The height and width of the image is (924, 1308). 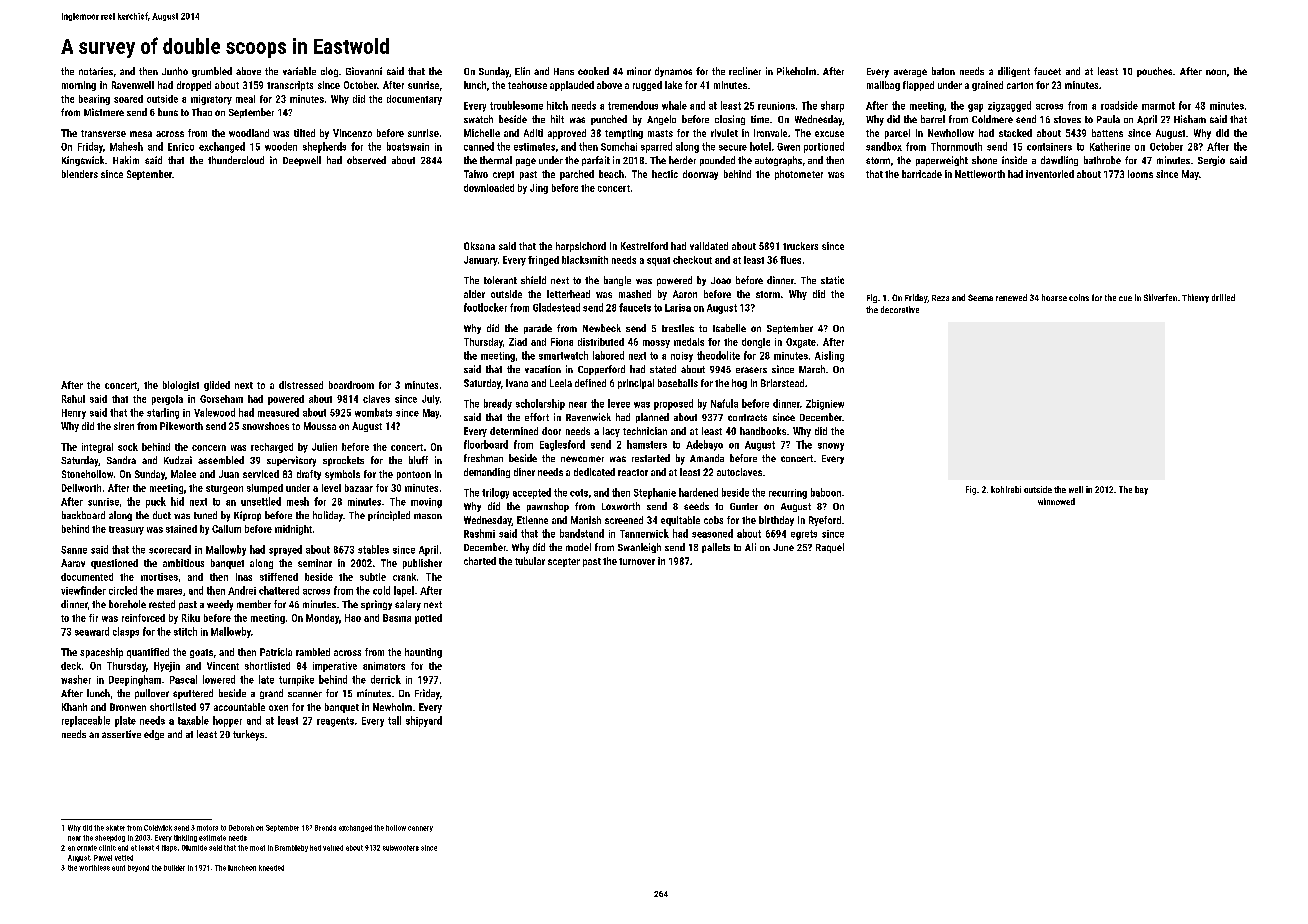 What do you see at coordinates (1014, 72) in the image?
I see `diligent` at bounding box center [1014, 72].
